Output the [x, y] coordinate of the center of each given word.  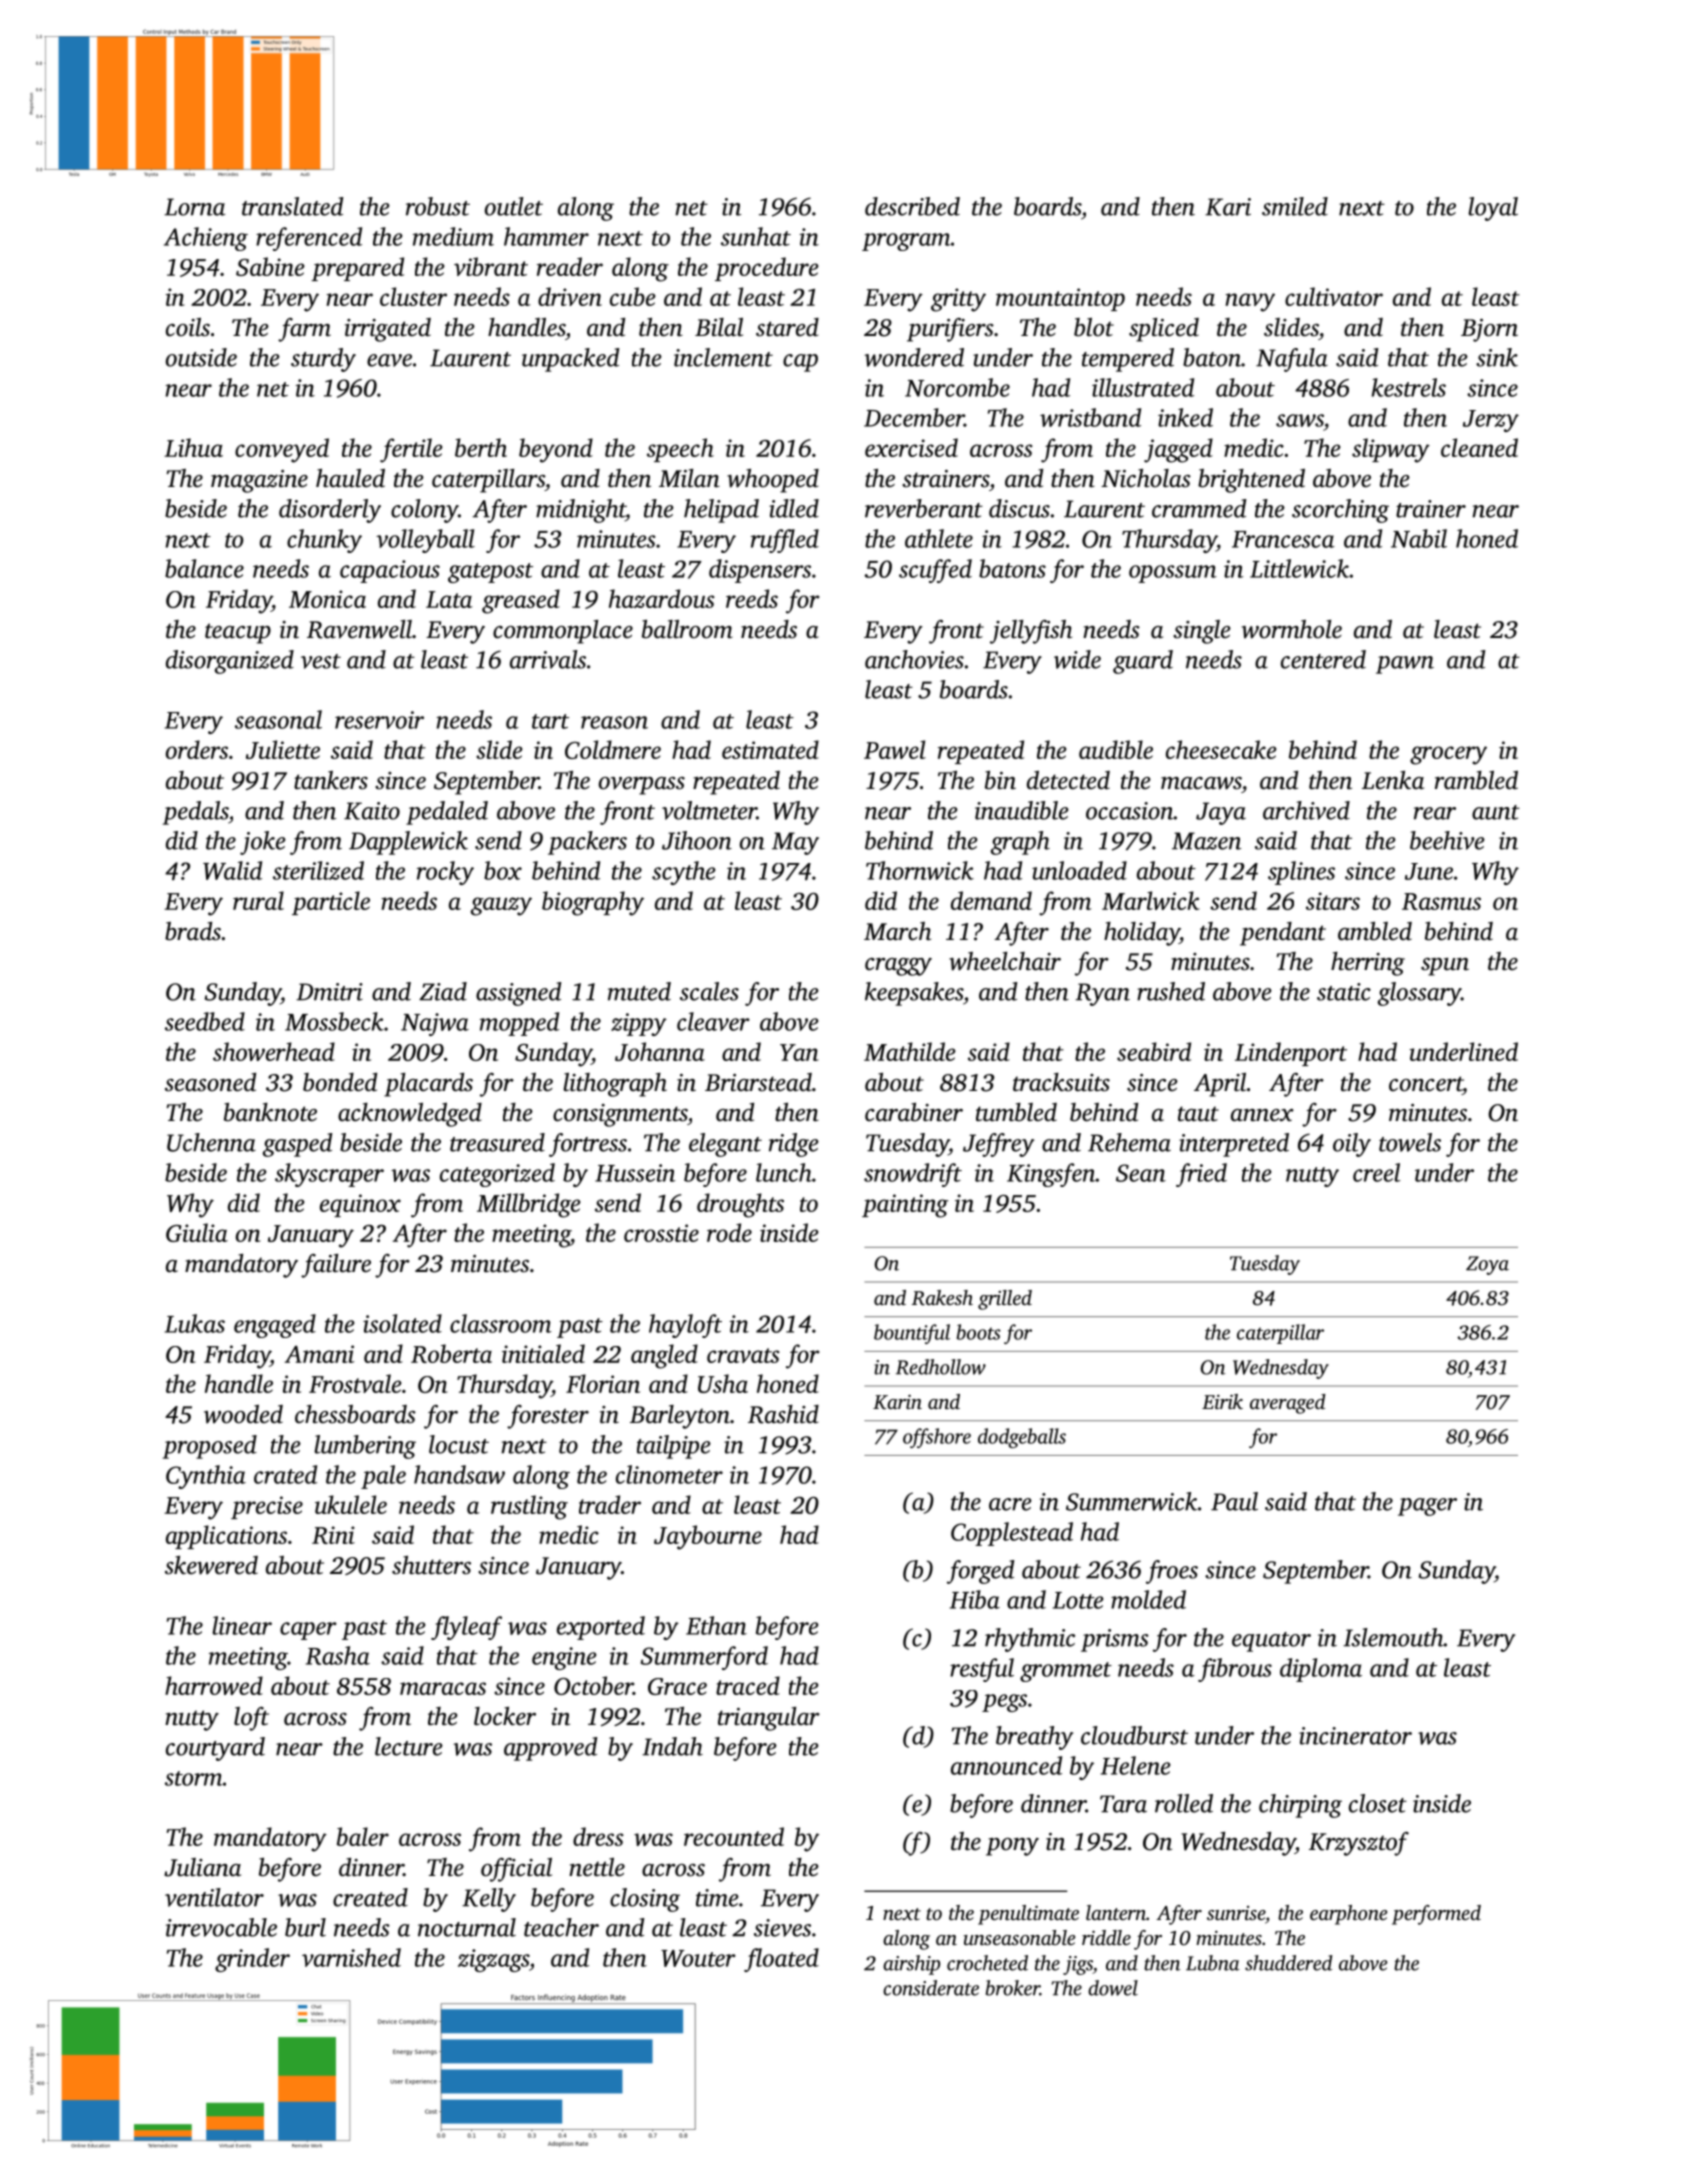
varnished [351, 1957]
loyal [1493, 209]
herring [1368, 964]
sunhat [756, 236]
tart [550, 721]
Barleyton [680, 1417]
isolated [402, 1323]
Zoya [1487, 1265]
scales [709, 991]
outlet [514, 206]
